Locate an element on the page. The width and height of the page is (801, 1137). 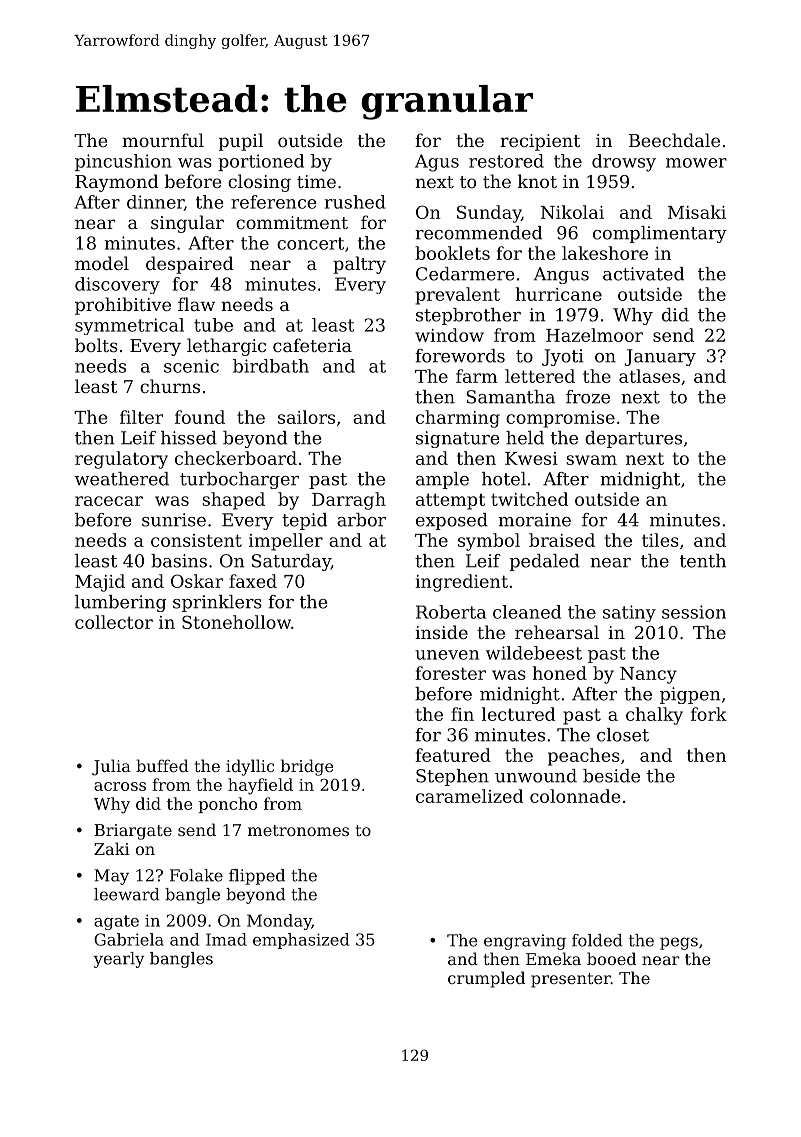
pegs is located at coordinates (679, 943).
